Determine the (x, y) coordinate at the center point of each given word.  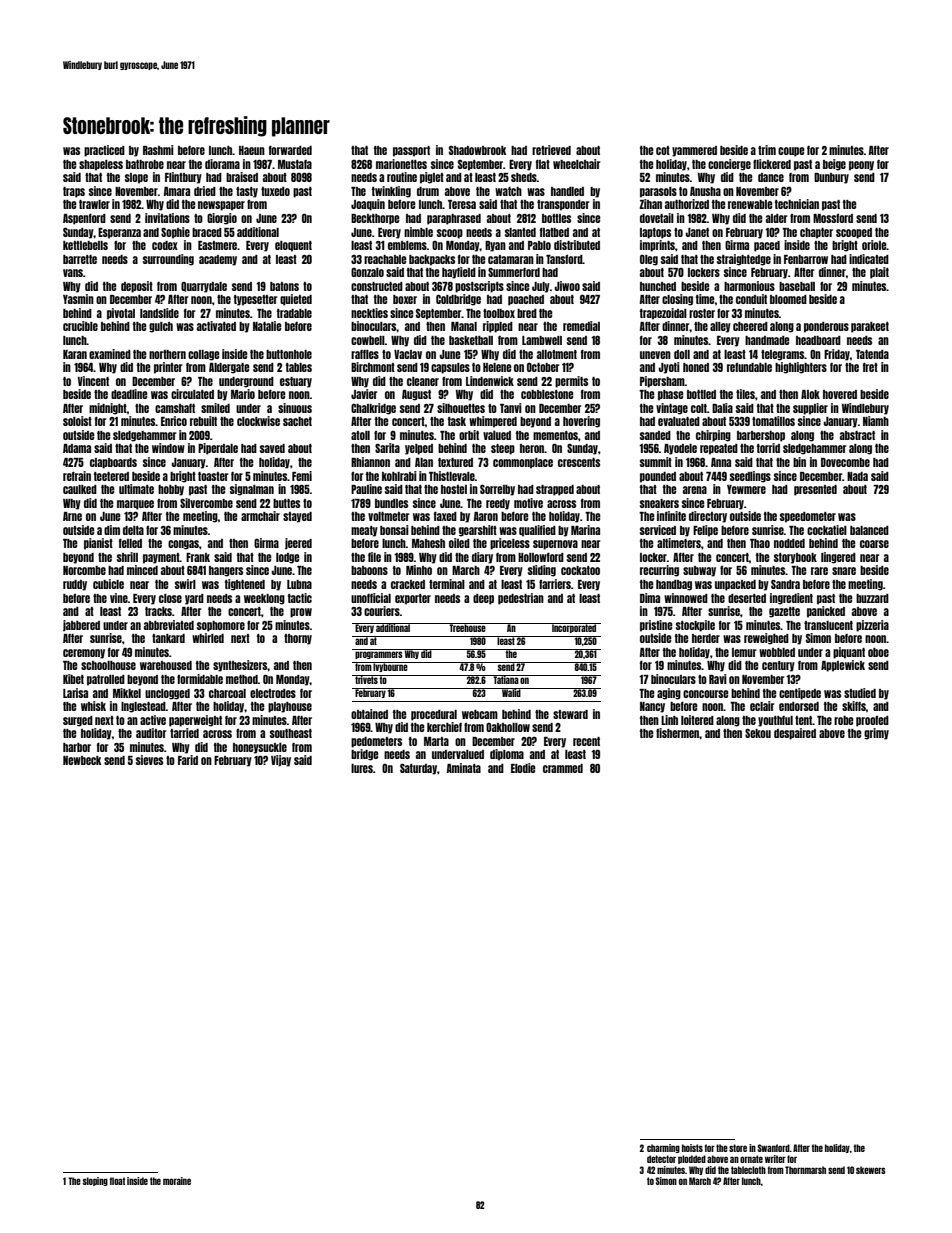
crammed (563, 768)
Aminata (464, 768)
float (117, 1181)
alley (720, 327)
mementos (555, 435)
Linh (669, 720)
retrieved (551, 150)
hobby (171, 490)
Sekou (758, 733)
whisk (93, 706)
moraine (177, 1181)
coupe (791, 152)
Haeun (252, 150)
